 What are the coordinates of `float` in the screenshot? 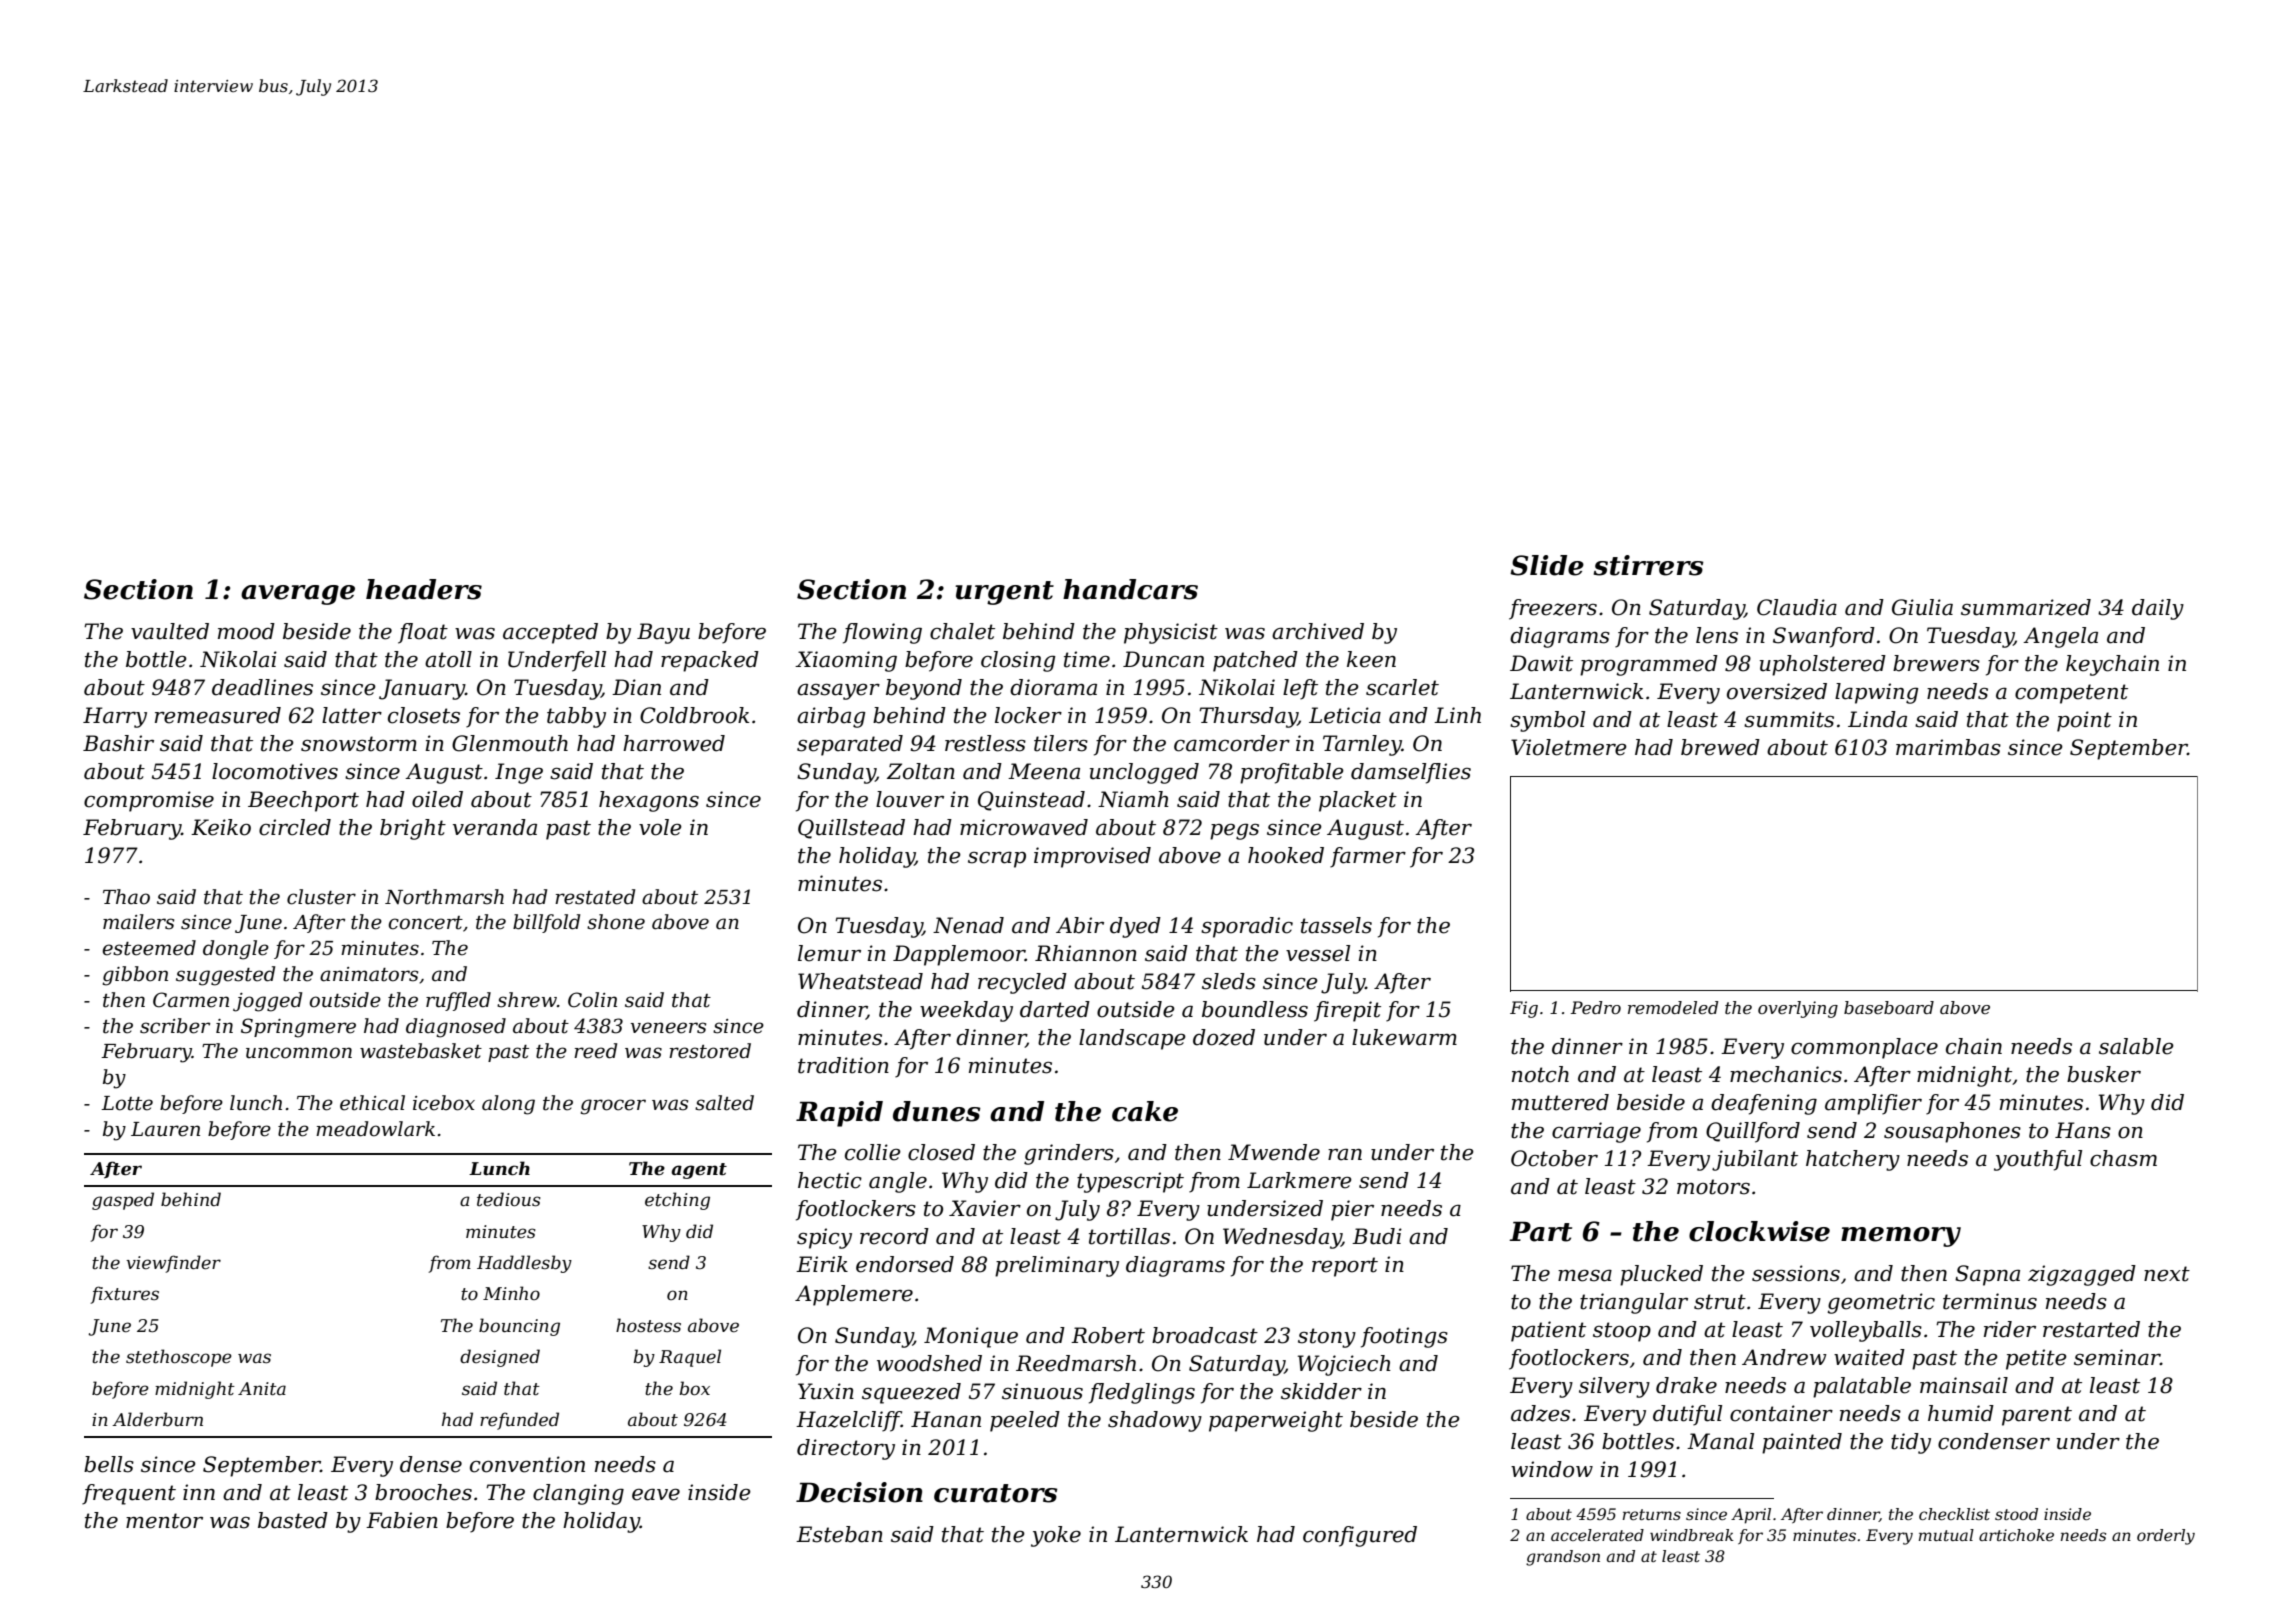 It's located at (423, 633).
